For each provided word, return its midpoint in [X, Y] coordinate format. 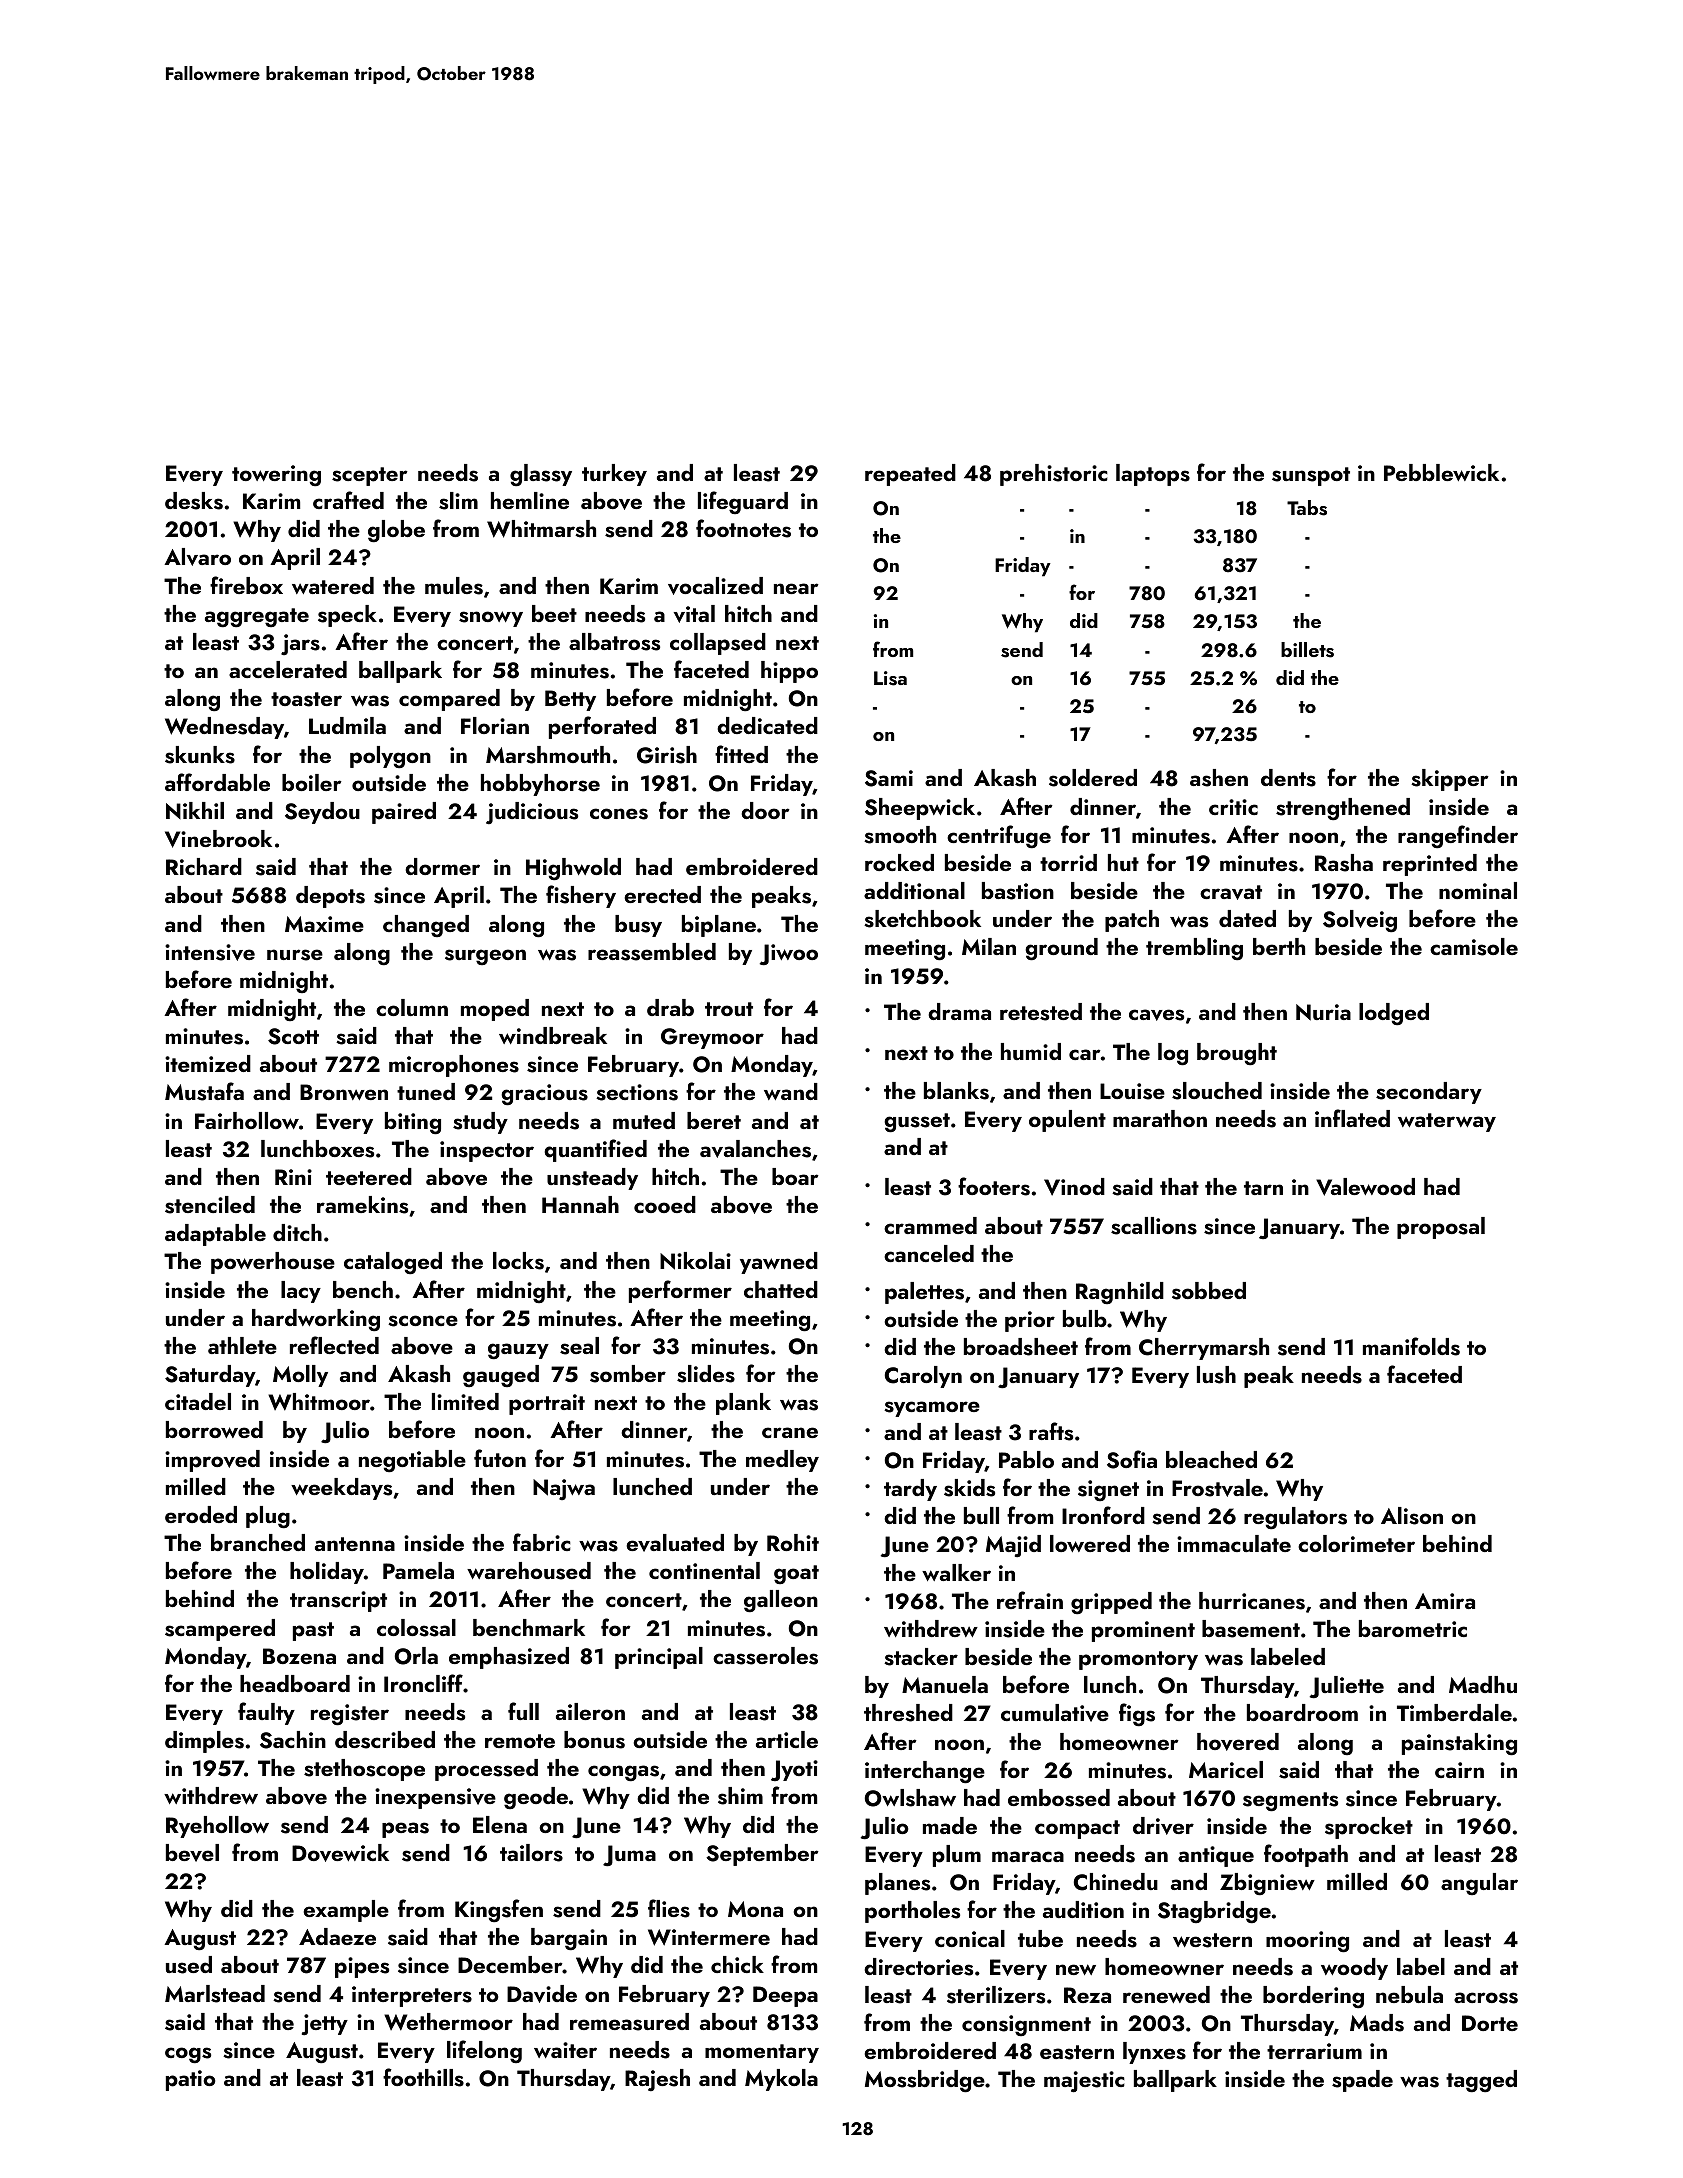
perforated [602, 727]
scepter [370, 476]
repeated [910, 475]
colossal [416, 1628]
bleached [1211, 1459]
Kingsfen [499, 1911]
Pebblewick [1441, 472]
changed [426, 926]
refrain [1030, 1600]
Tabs [1307, 508]
